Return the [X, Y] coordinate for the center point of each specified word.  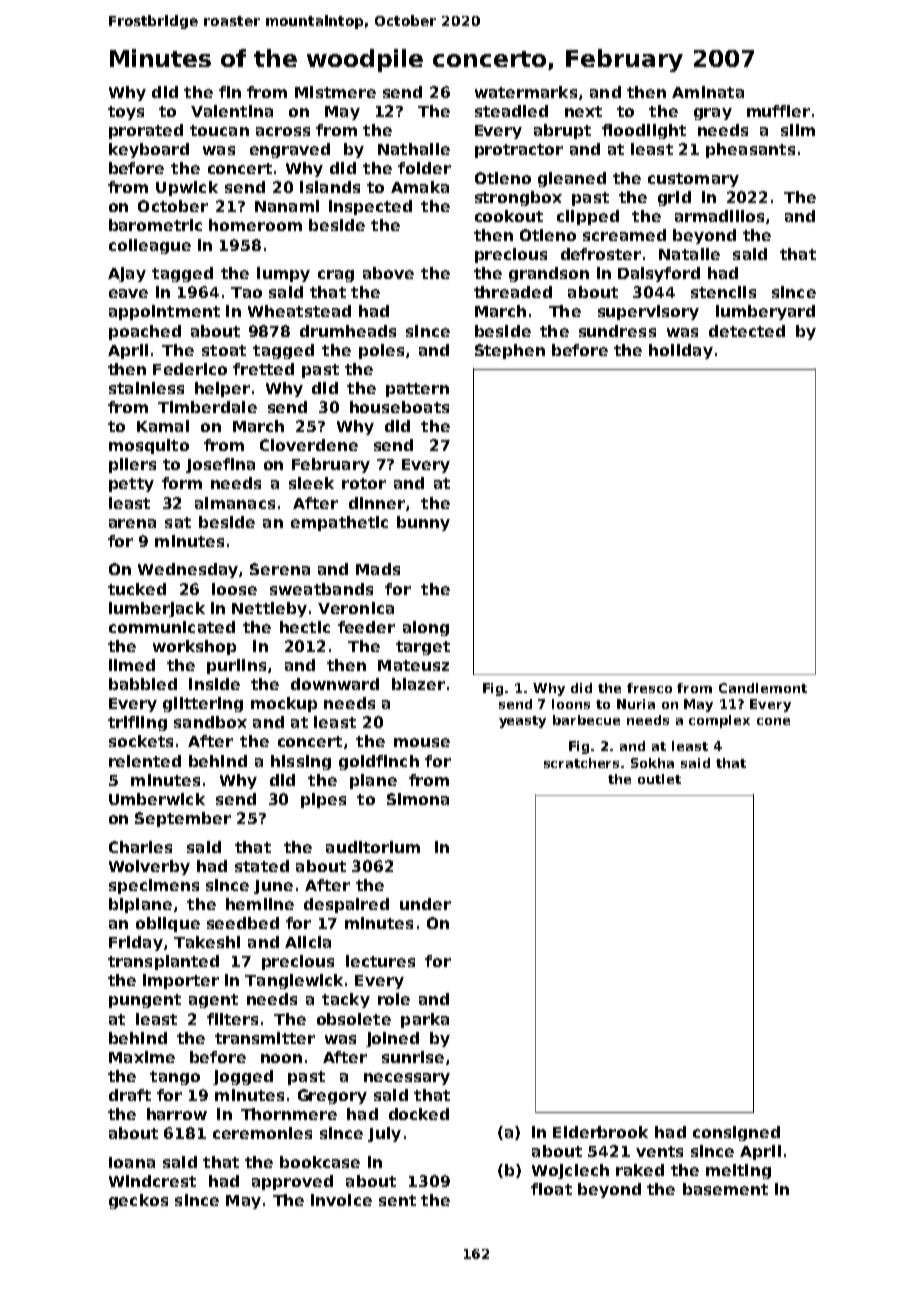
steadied [511, 111]
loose [234, 589]
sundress [617, 331]
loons [571, 704]
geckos [138, 1201]
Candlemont [763, 688]
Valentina [232, 111]
